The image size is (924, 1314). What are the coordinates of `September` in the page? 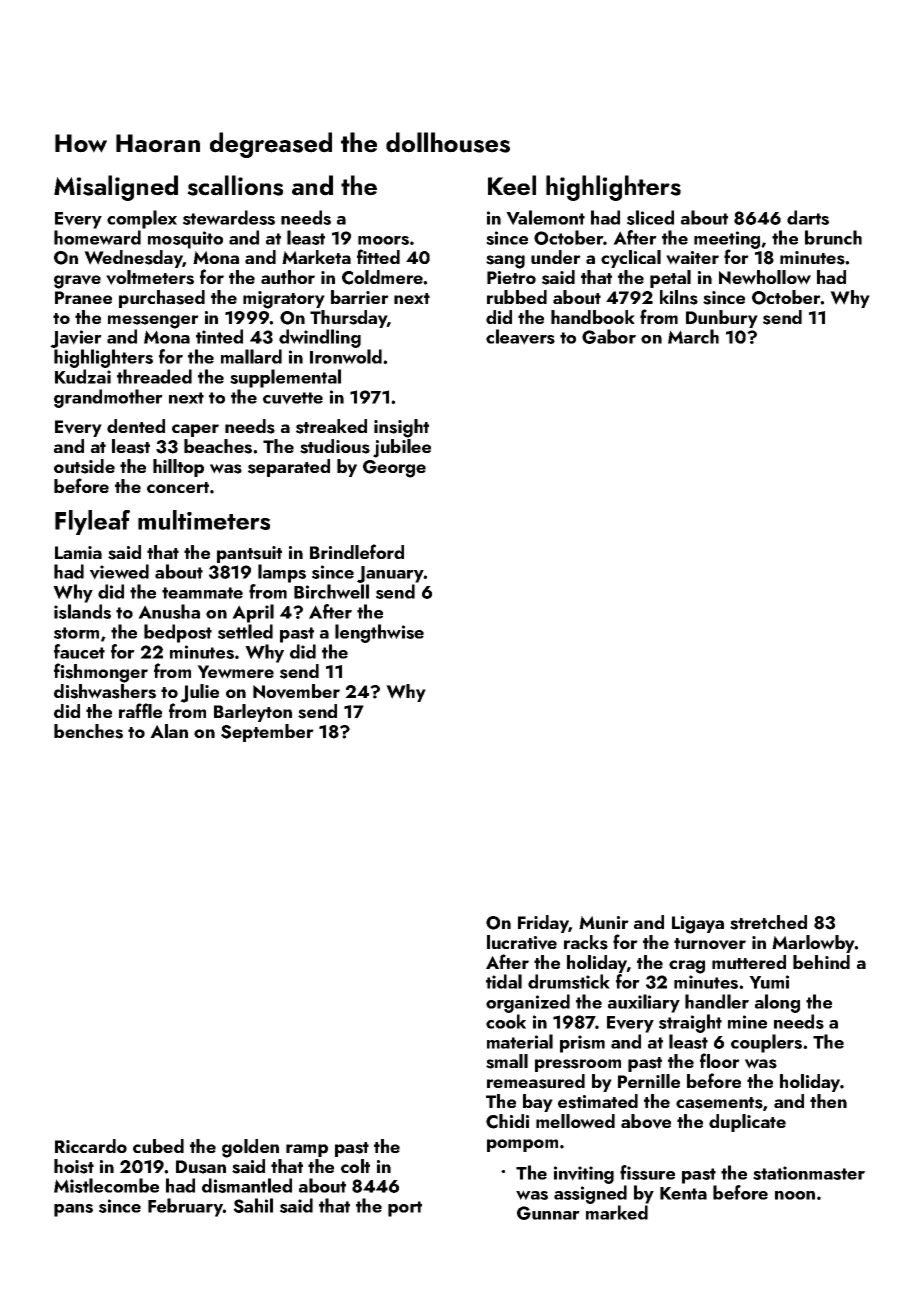 It's located at (267, 733).
